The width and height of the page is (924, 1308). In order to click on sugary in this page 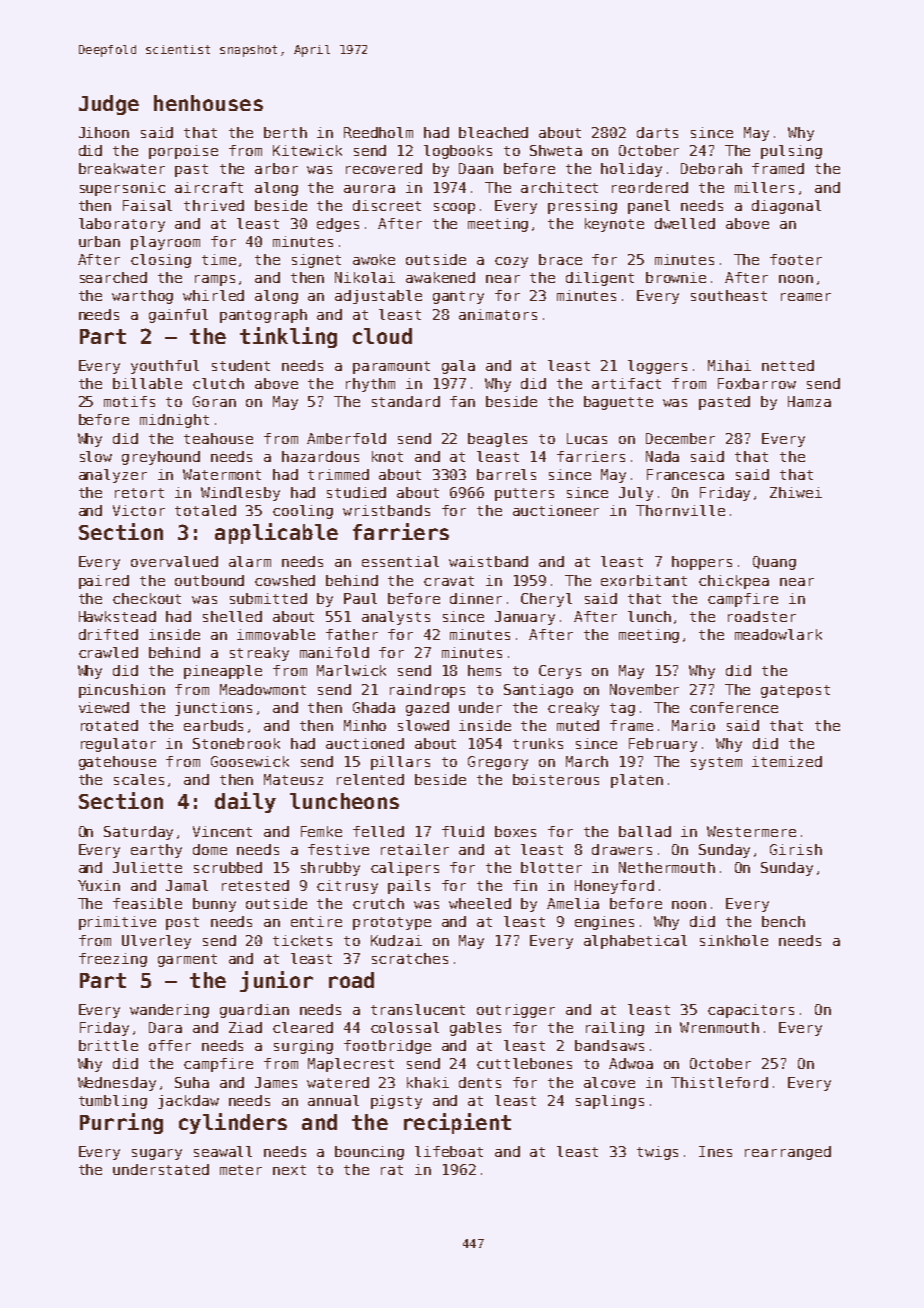, I will do `click(157, 1154)`.
